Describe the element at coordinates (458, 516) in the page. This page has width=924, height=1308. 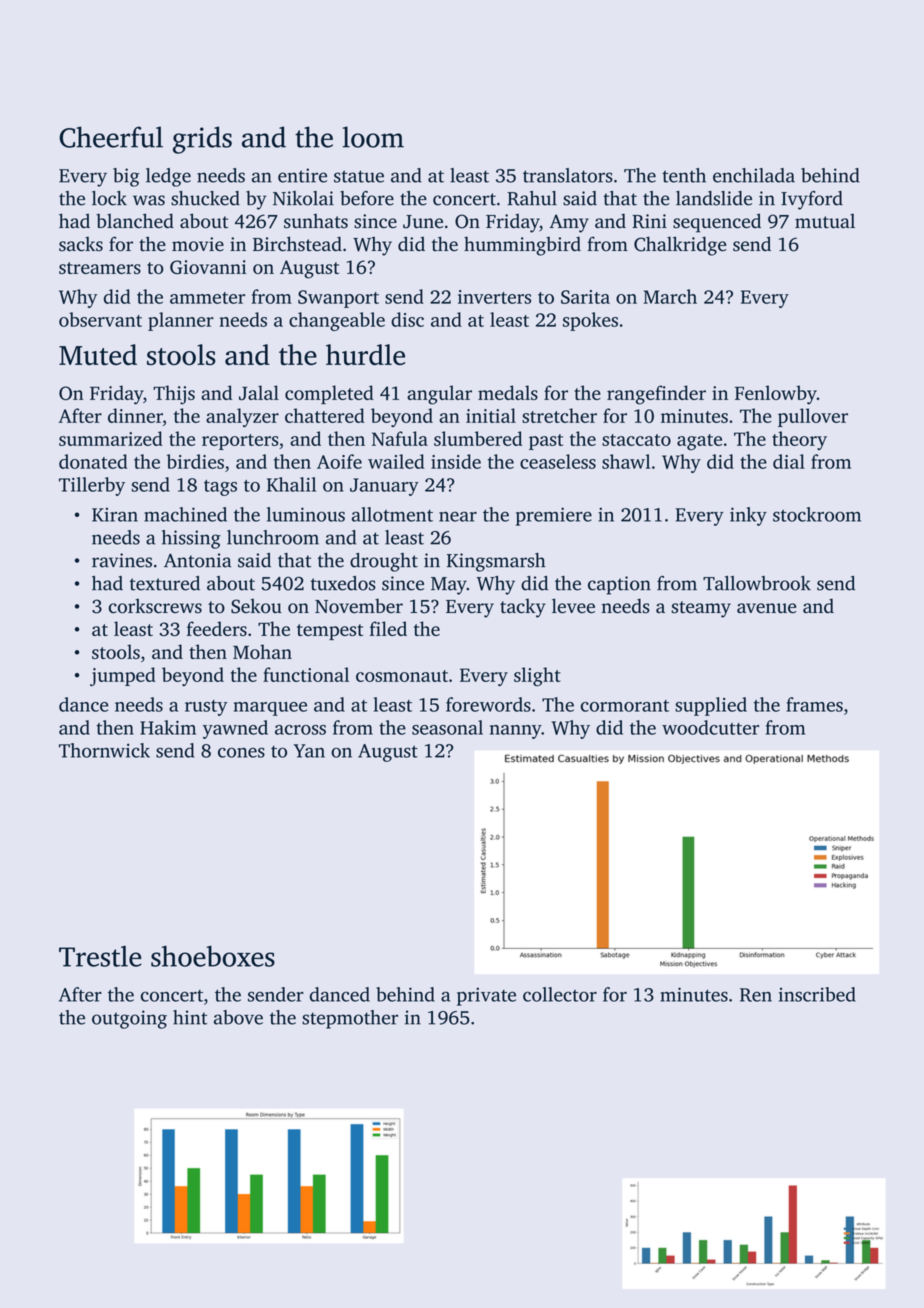
I see `near` at that location.
